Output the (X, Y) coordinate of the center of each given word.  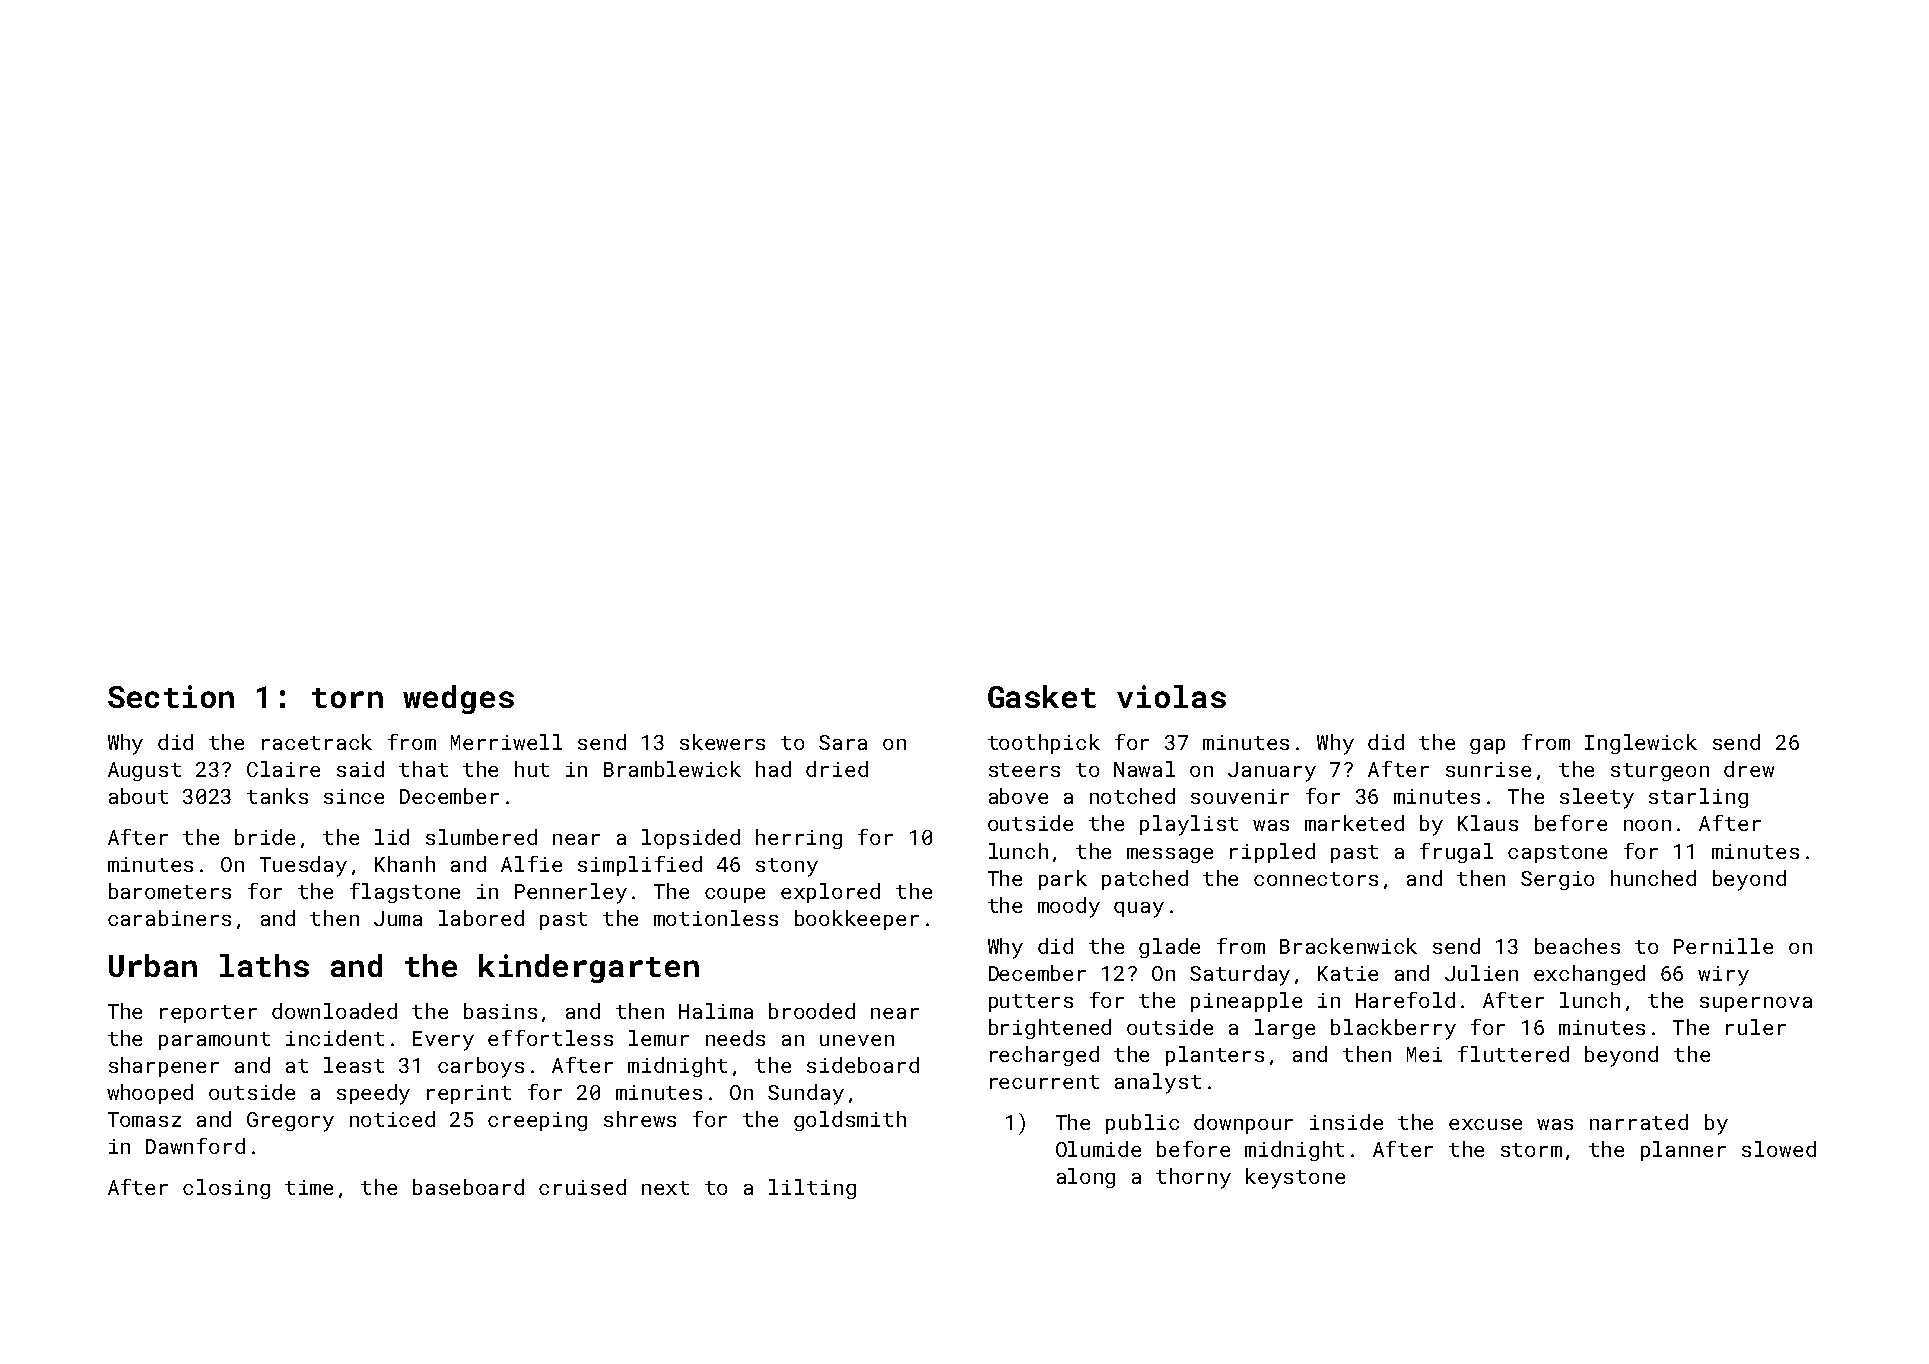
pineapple (1246, 1002)
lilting (812, 1189)
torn (347, 698)
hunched (1653, 878)
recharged (1044, 1056)
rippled (1272, 853)
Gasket (1042, 696)
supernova (1756, 1004)
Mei (1424, 1054)
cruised (582, 1187)
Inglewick (1641, 744)
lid (392, 837)
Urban (153, 965)
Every (443, 1041)
